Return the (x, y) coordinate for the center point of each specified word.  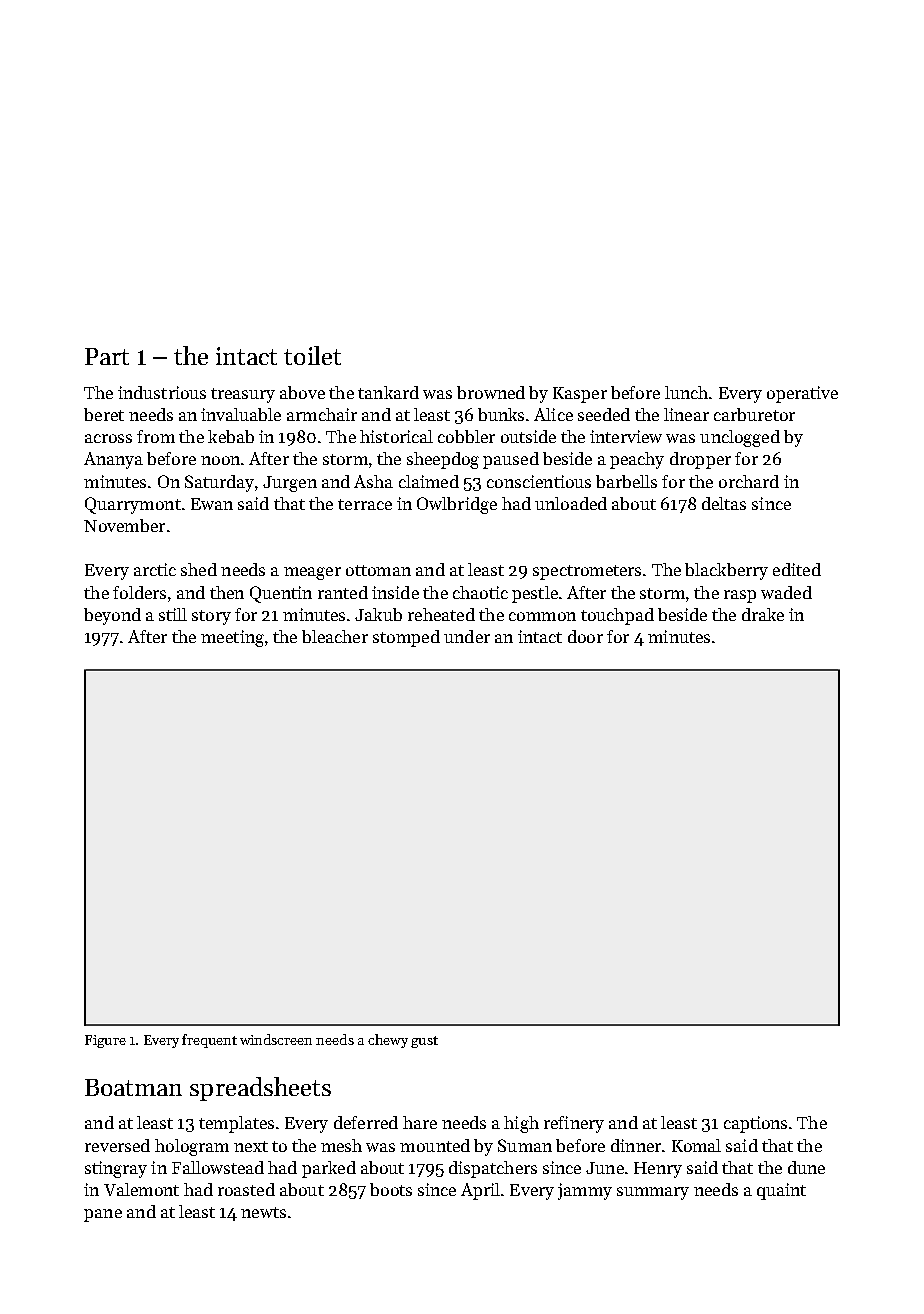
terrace (365, 504)
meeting (232, 638)
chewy (388, 1041)
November (124, 525)
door (585, 636)
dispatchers (493, 1169)
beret (104, 414)
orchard (749, 481)
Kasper (580, 395)
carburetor (754, 414)
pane (103, 1215)
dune (806, 1167)
